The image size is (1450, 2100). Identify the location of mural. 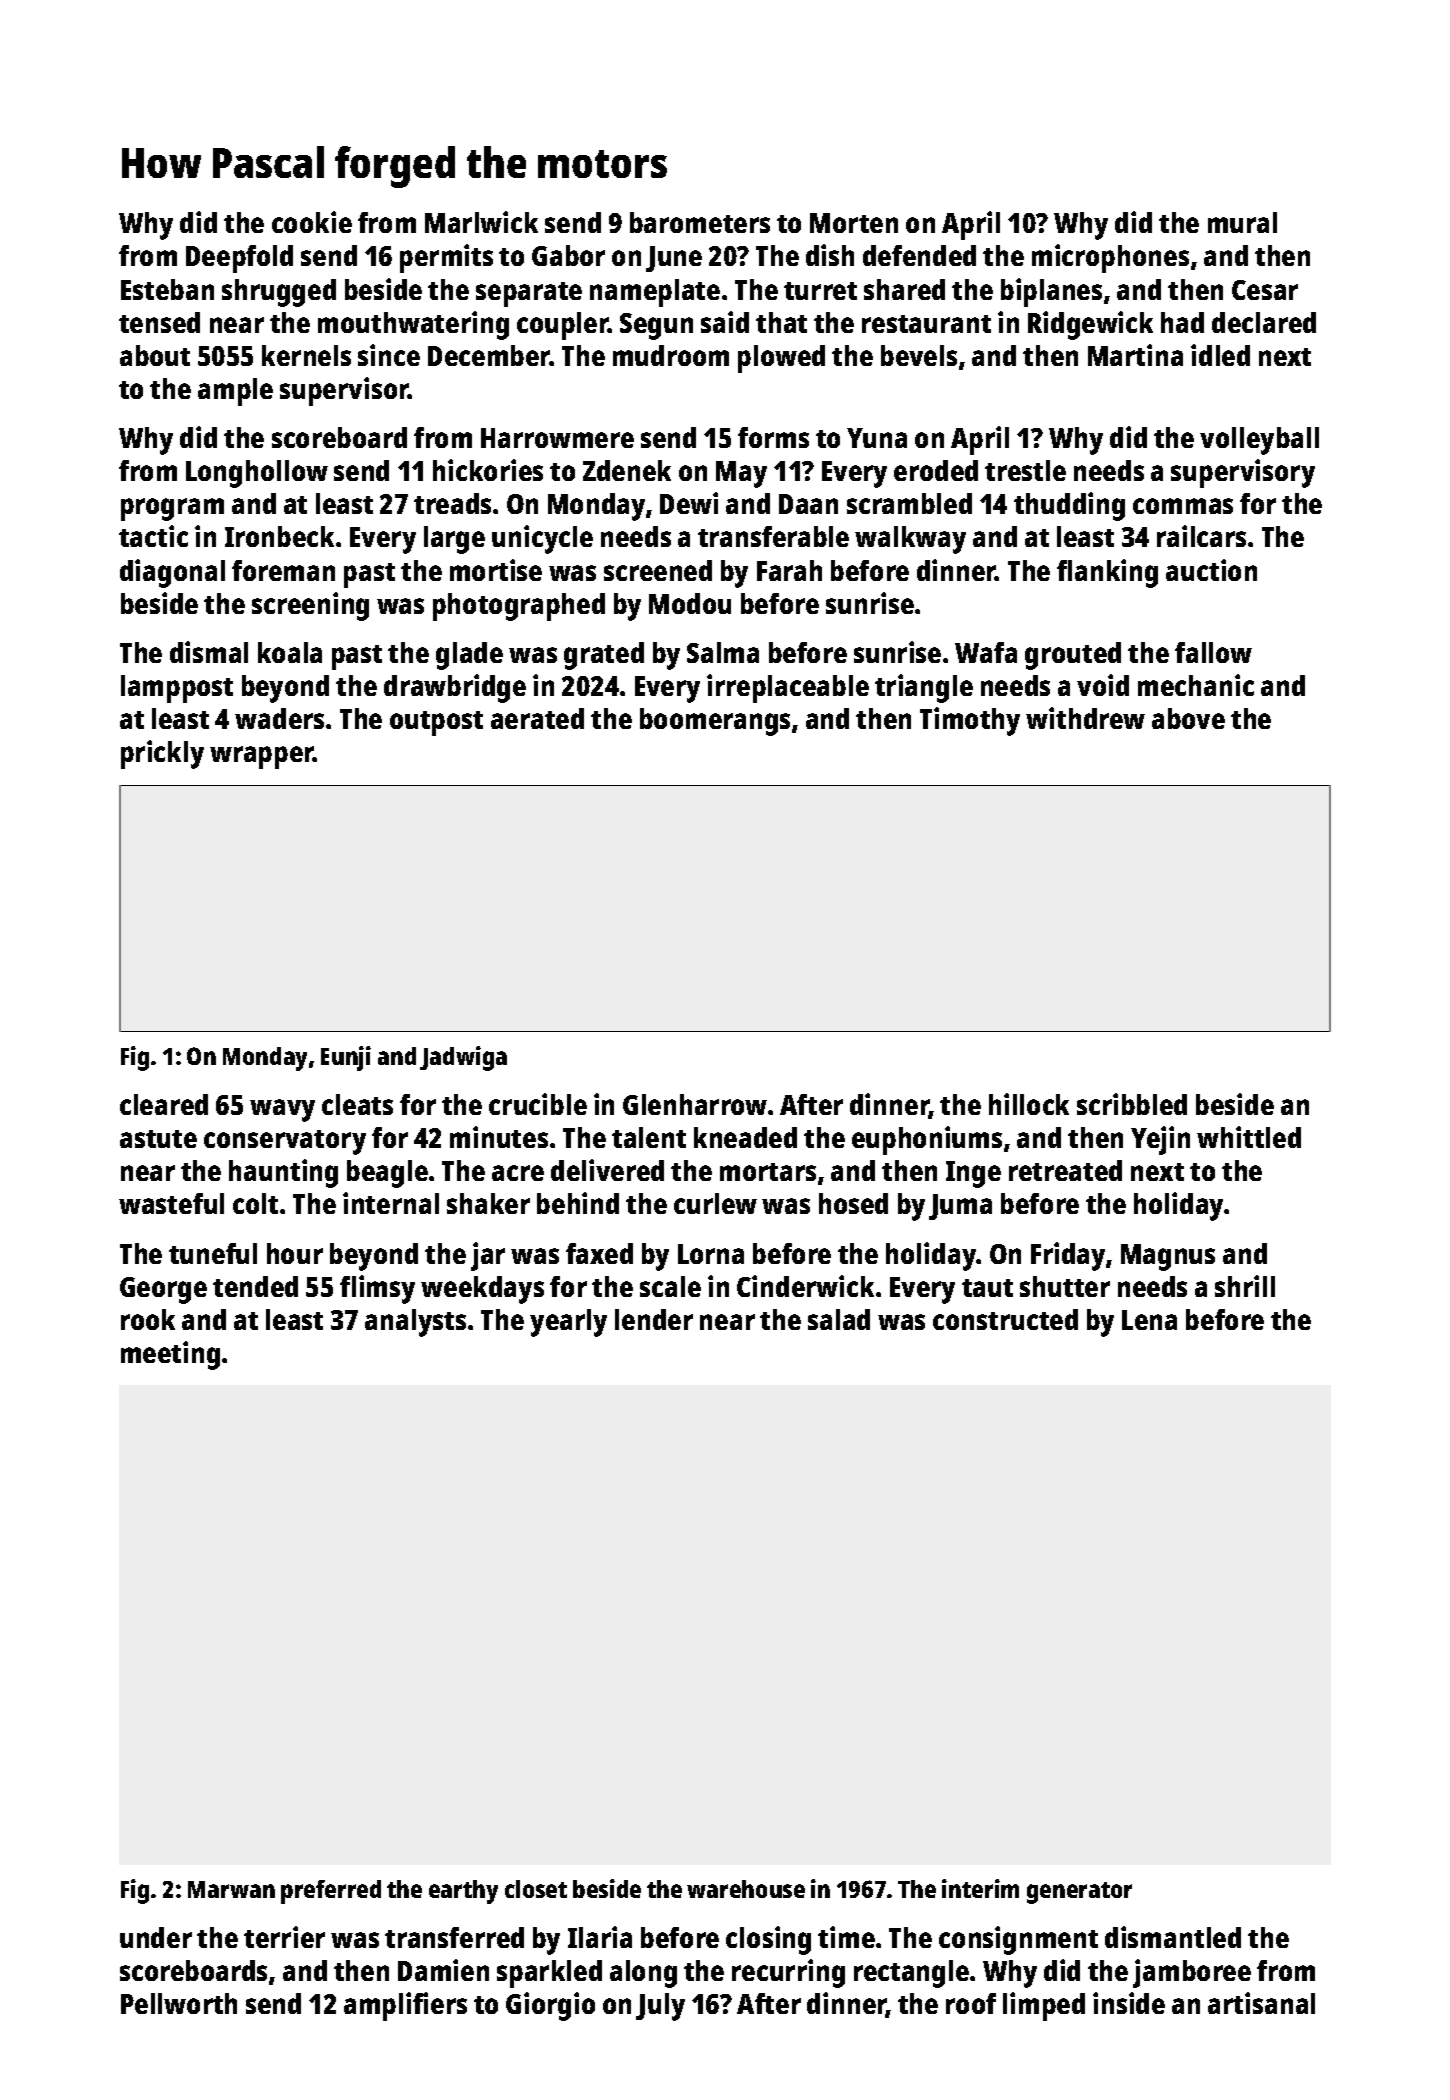
(1242, 222).
